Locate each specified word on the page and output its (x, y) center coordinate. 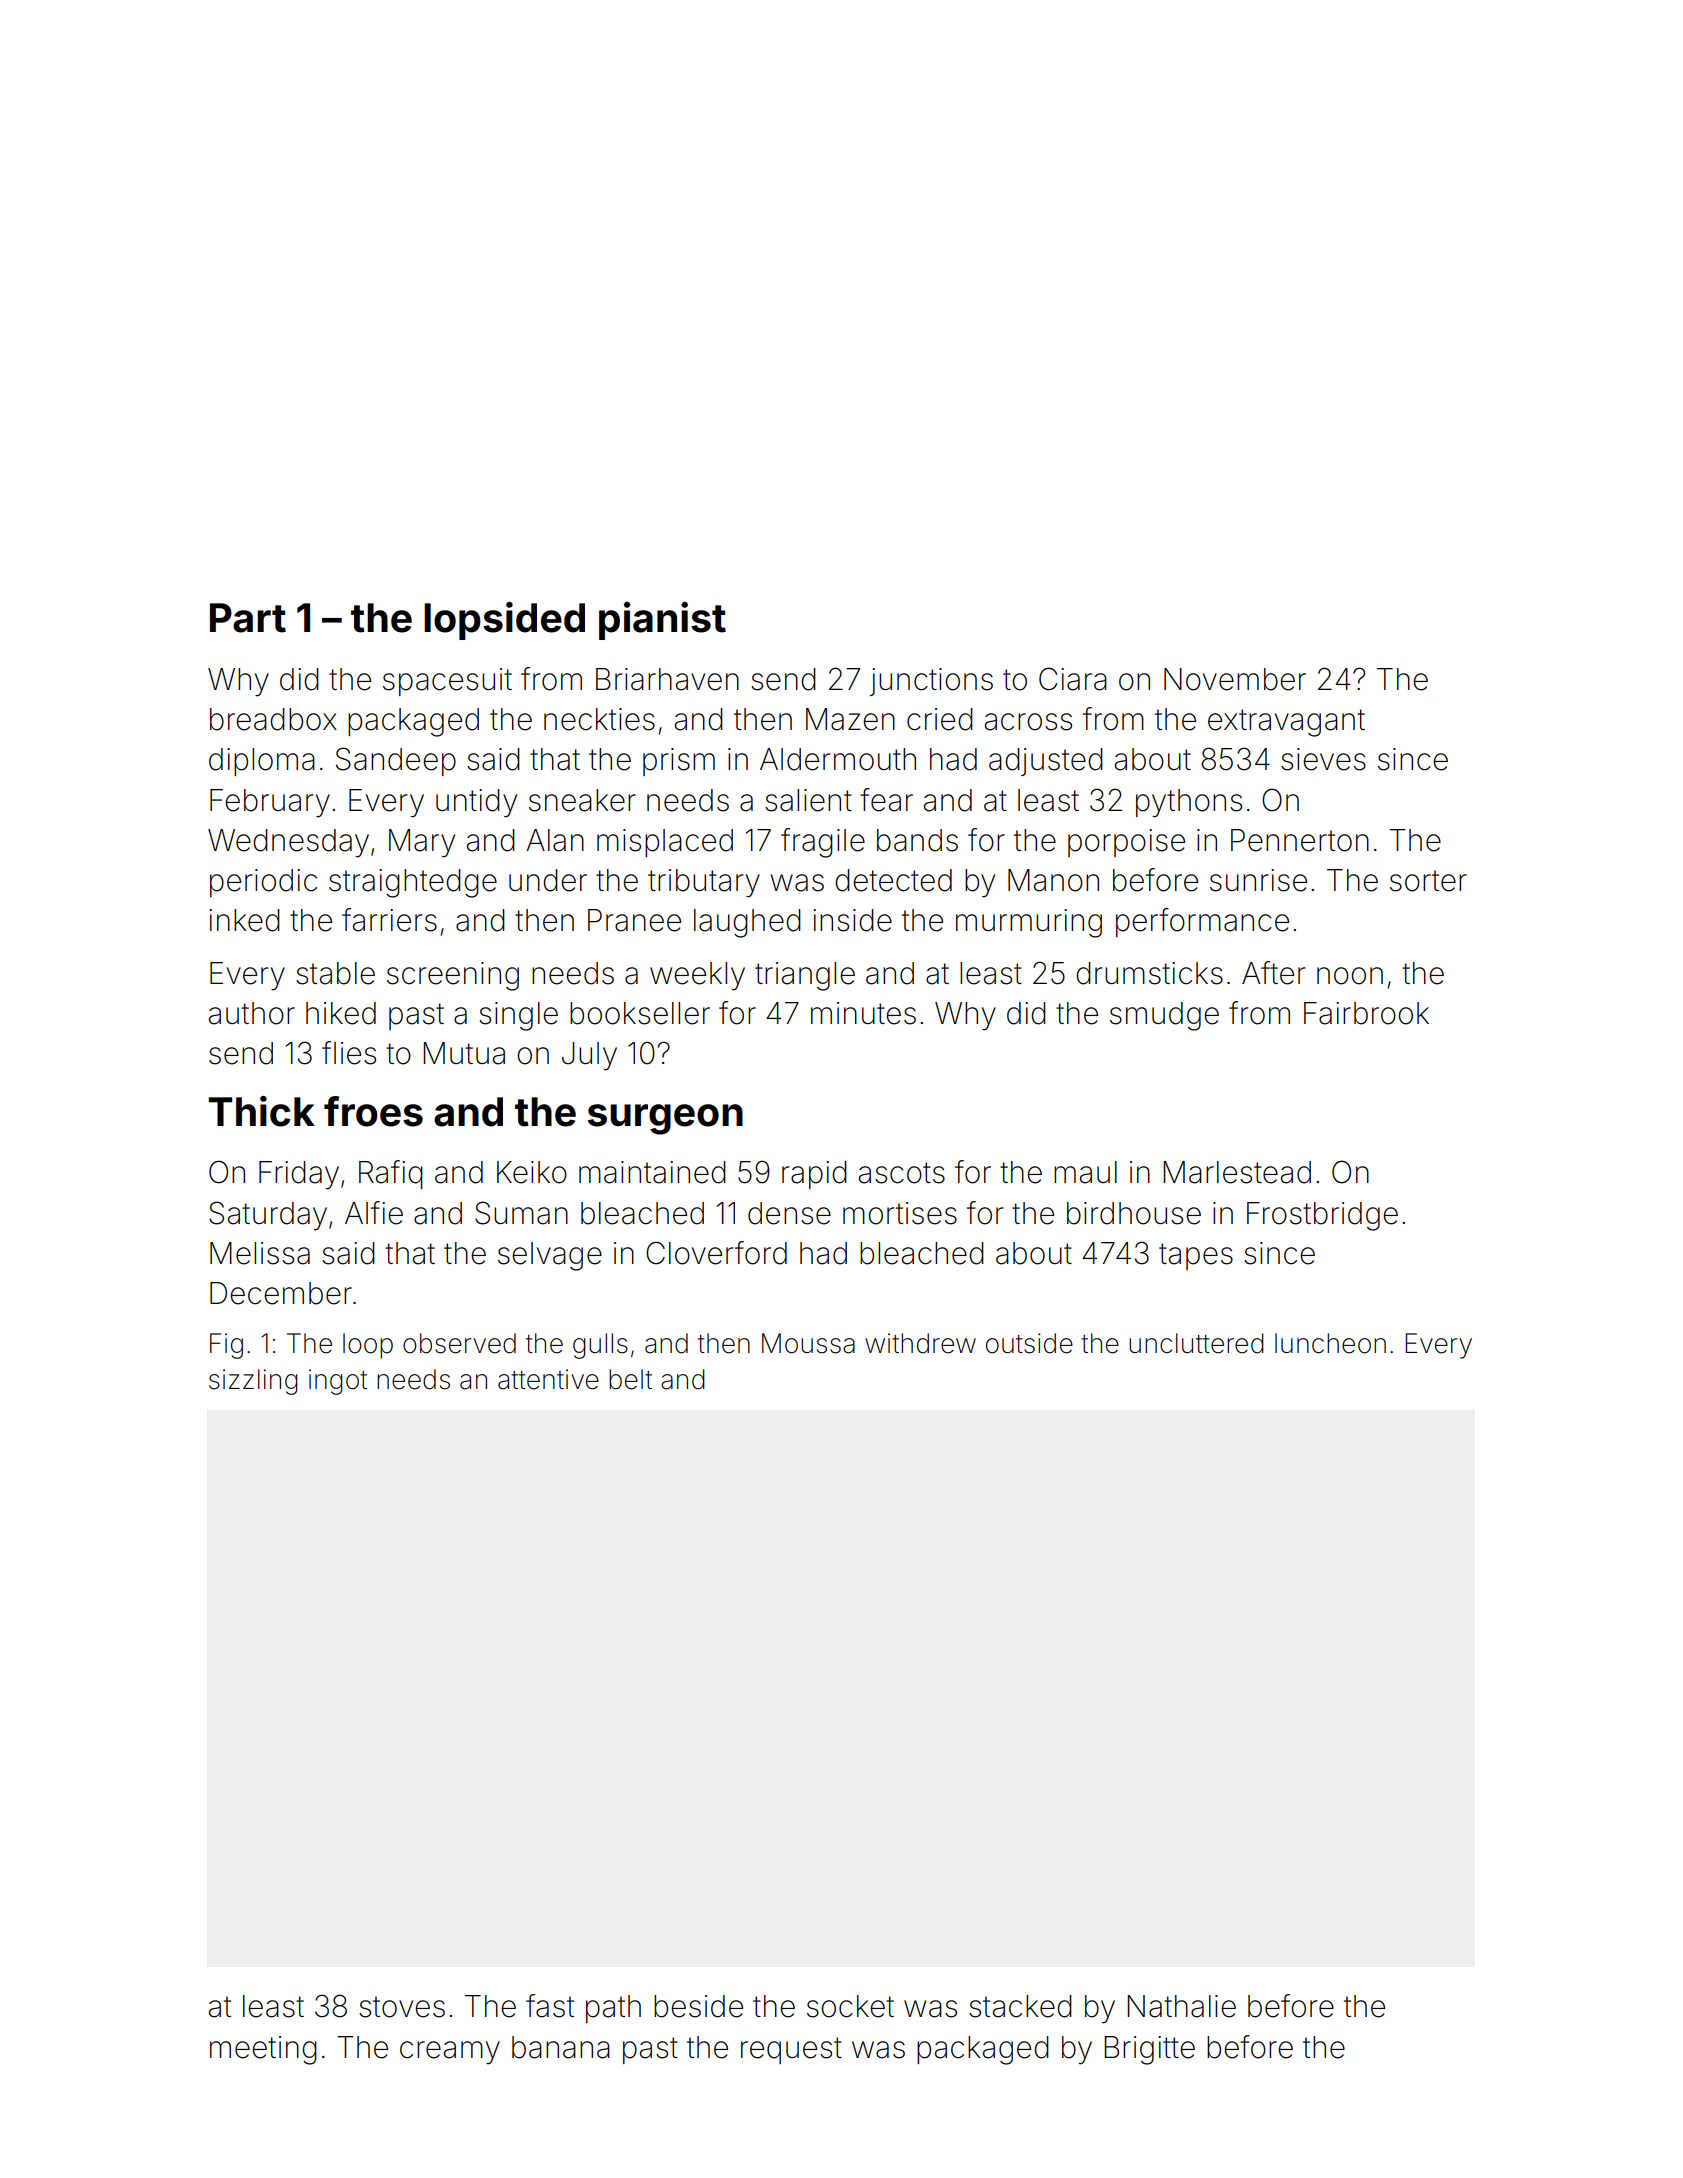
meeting (263, 2050)
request (791, 2050)
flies (349, 1053)
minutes (863, 1013)
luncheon (1330, 1343)
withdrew (920, 1343)
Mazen (850, 719)
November (1235, 679)
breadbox (273, 719)
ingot (338, 1382)
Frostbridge (1322, 1216)
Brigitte (1149, 2050)
